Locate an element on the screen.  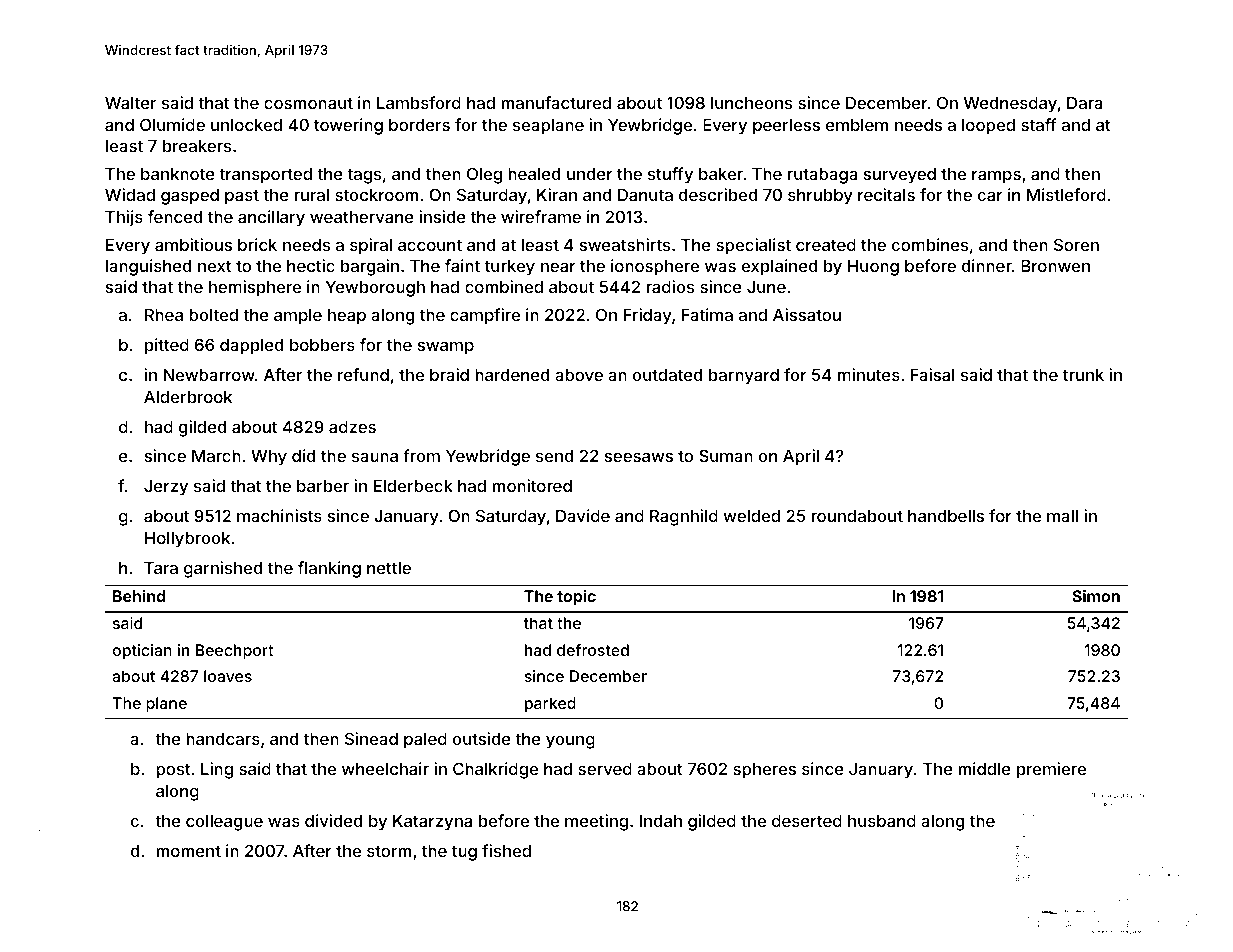
adzes is located at coordinates (352, 427).
